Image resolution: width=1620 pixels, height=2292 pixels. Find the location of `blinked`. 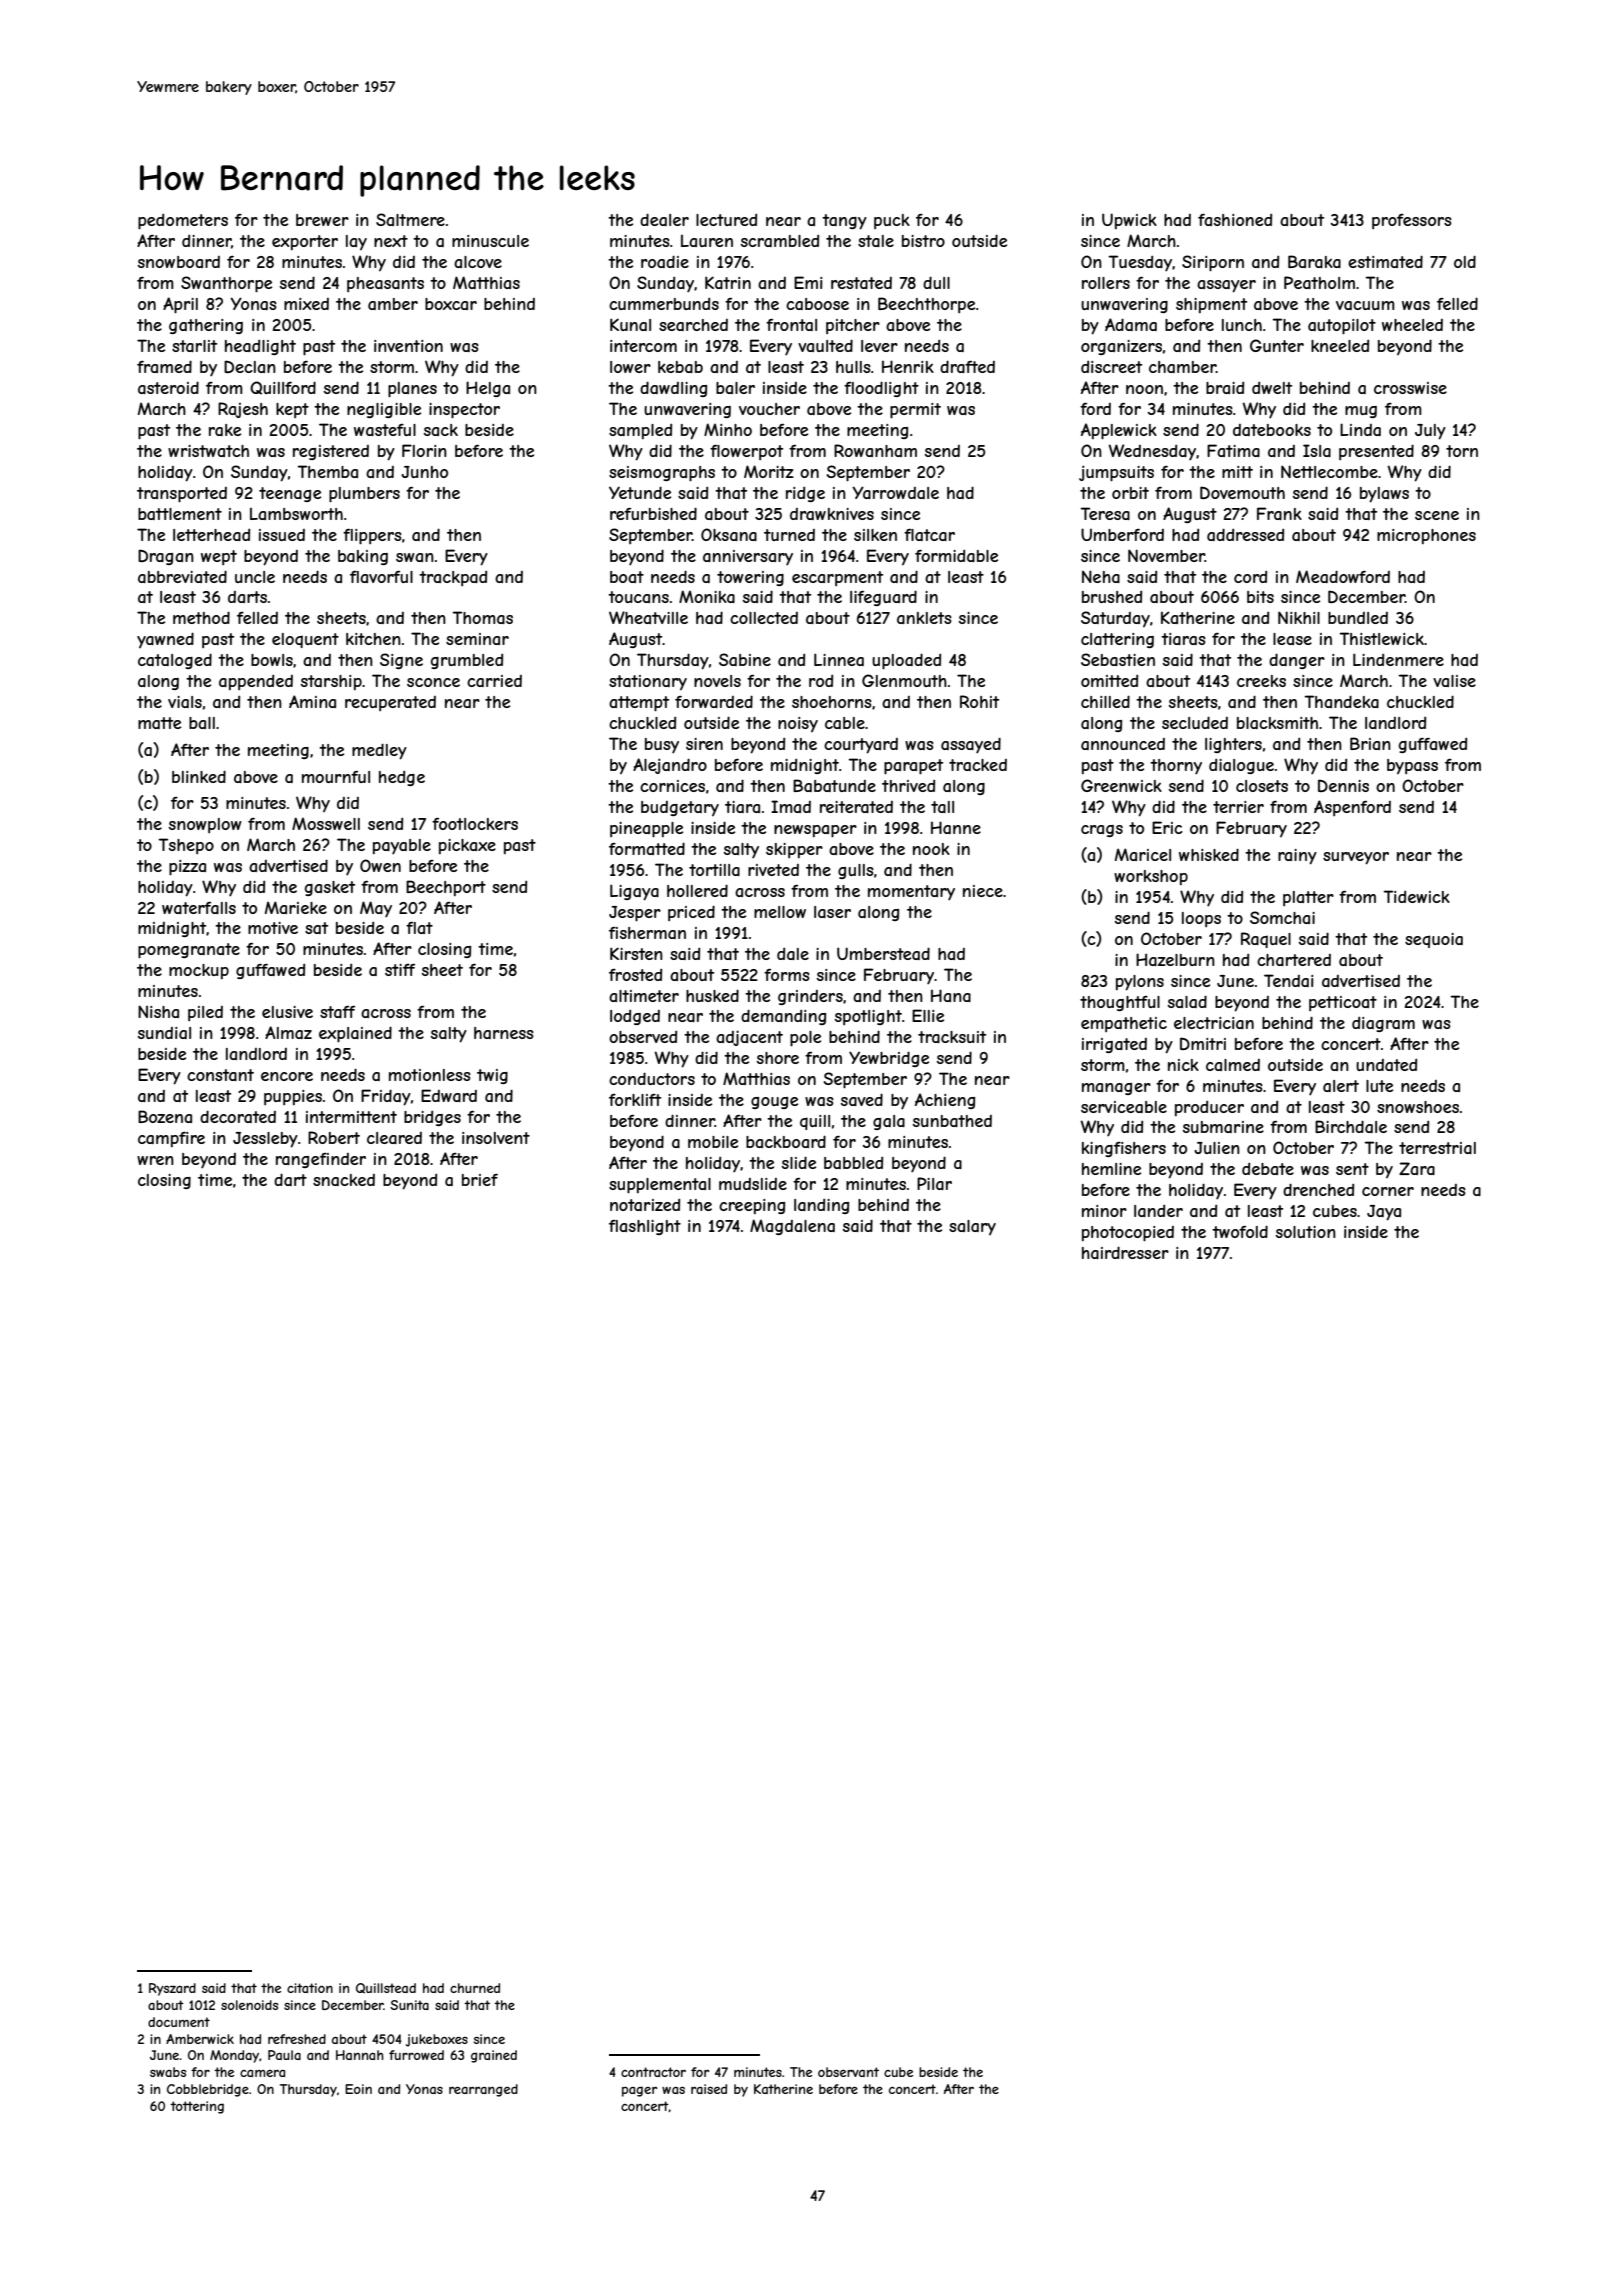

blinked is located at coordinates (199, 776).
